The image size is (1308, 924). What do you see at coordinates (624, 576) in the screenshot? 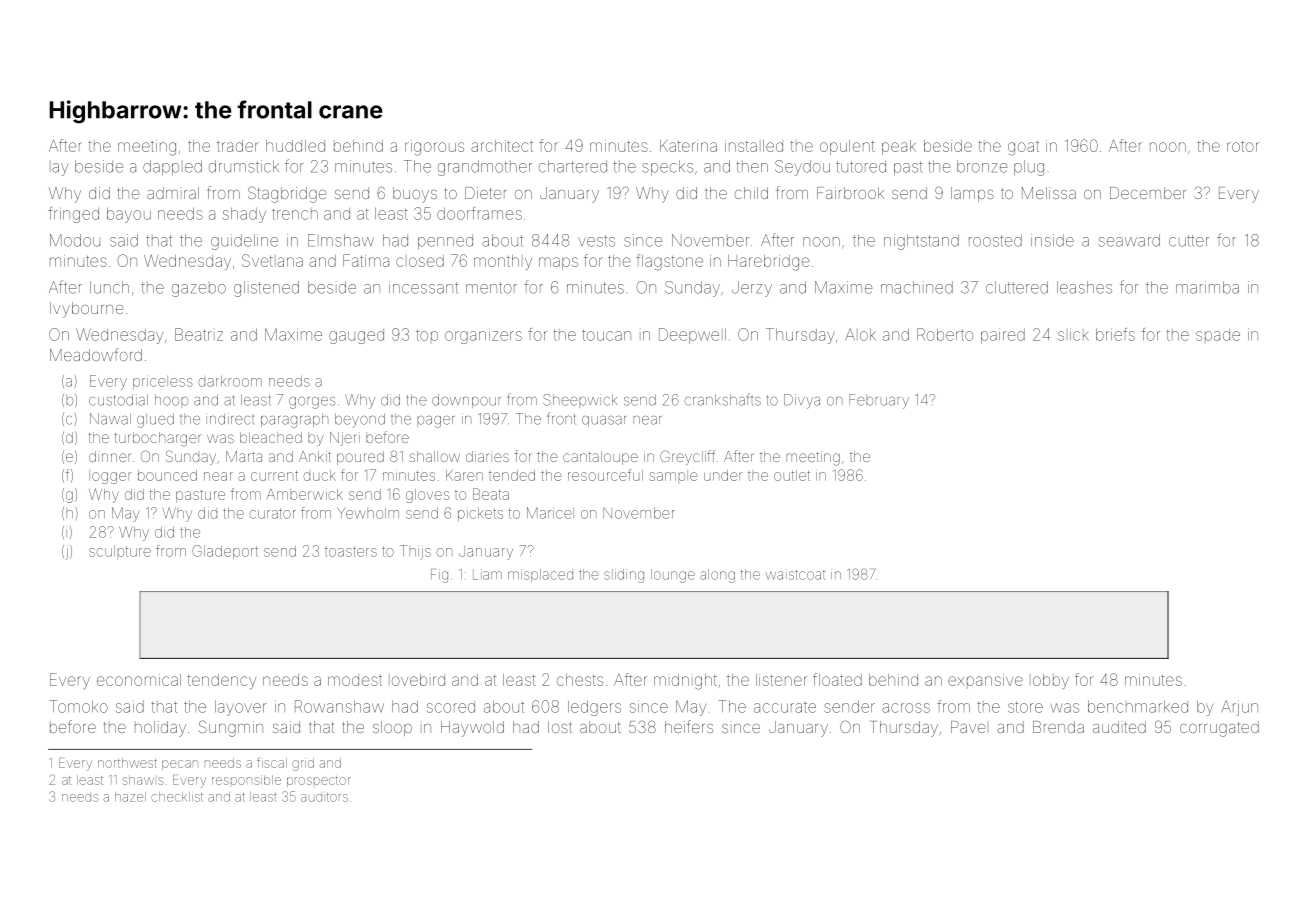
I see `sliding` at bounding box center [624, 576].
